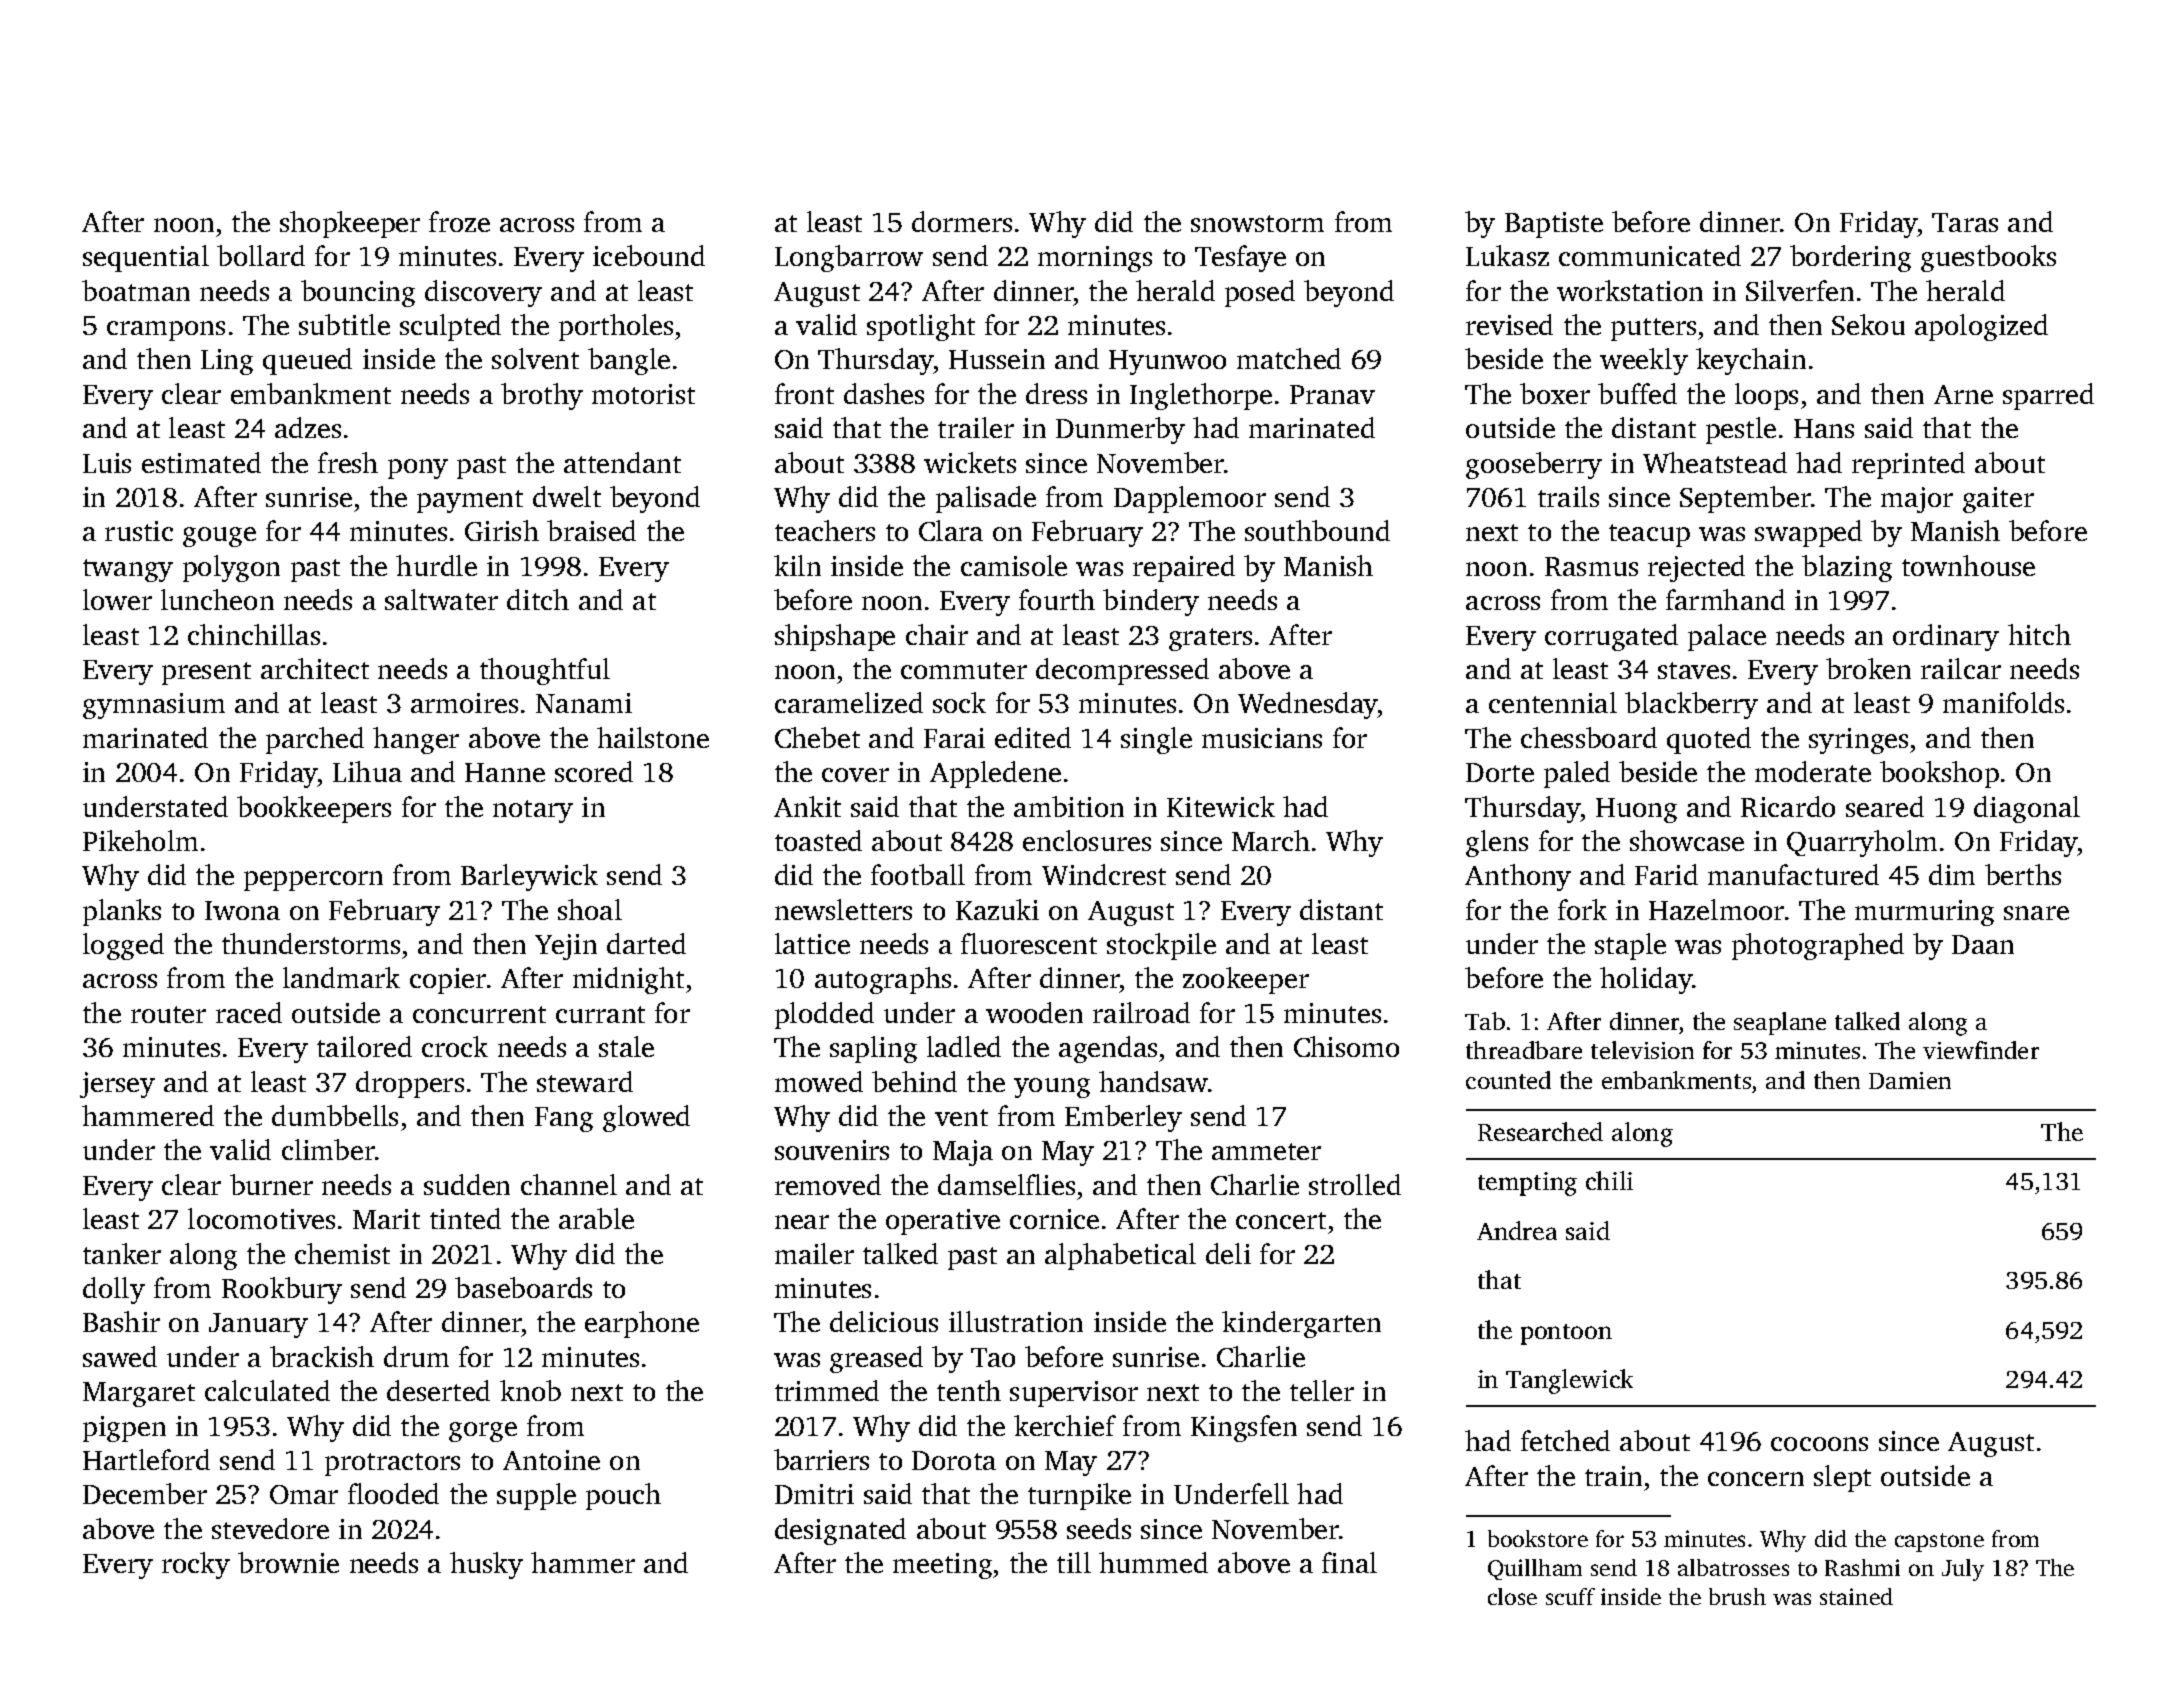 This page has width=2178, height=1683. I want to click on viewfinder, so click(1981, 1050).
